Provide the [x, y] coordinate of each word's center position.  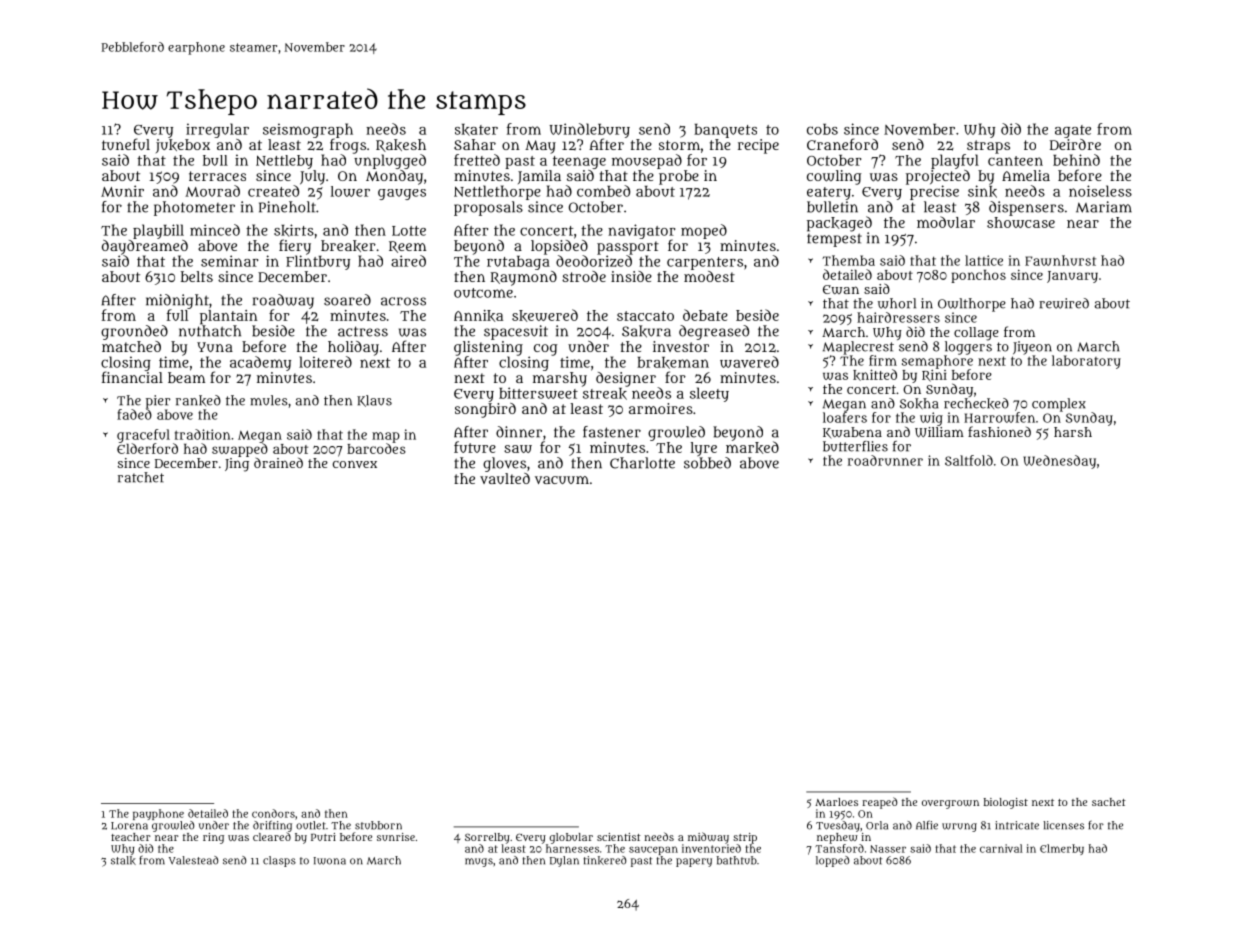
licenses [1063, 825]
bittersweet [538, 393]
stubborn [378, 825]
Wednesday [1059, 462]
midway [708, 838]
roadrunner [885, 460]
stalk [123, 860]
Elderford [147, 448]
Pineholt [287, 207]
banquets [725, 131]
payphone [158, 814]
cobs [822, 129]
